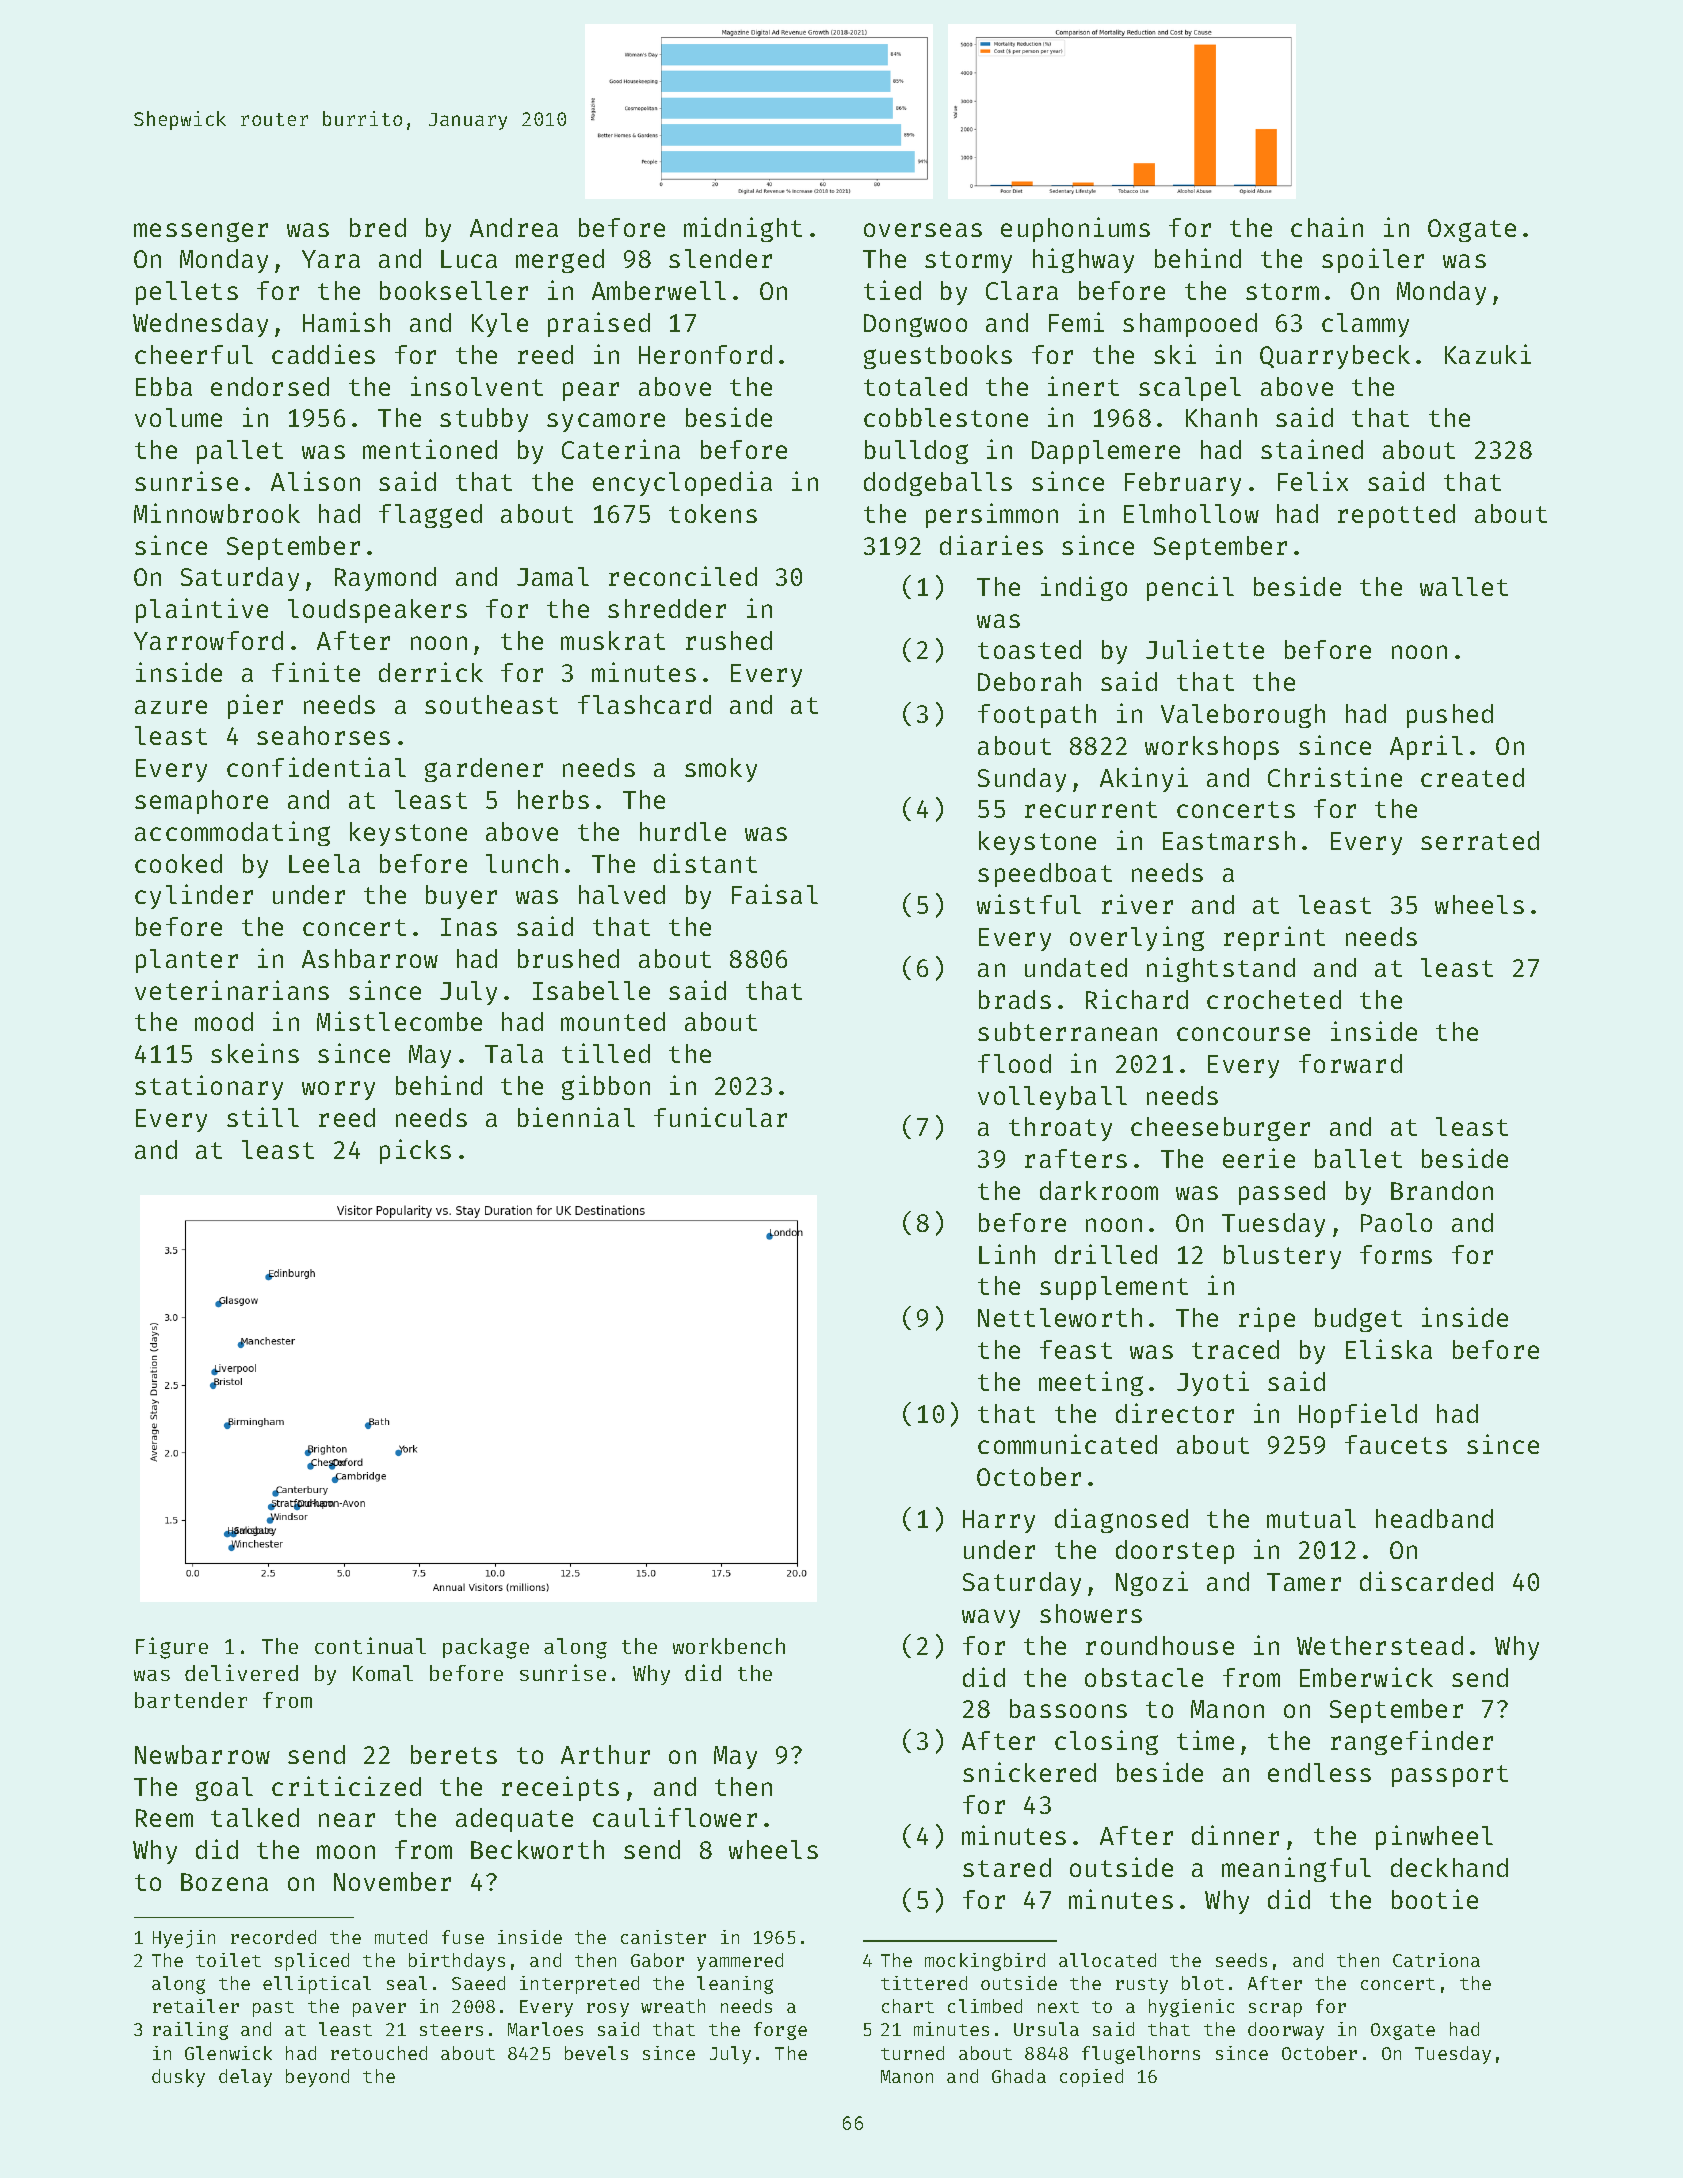 The image size is (1683, 2178). What do you see at coordinates (514, 227) in the screenshot?
I see `Andrea` at bounding box center [514, 227].
